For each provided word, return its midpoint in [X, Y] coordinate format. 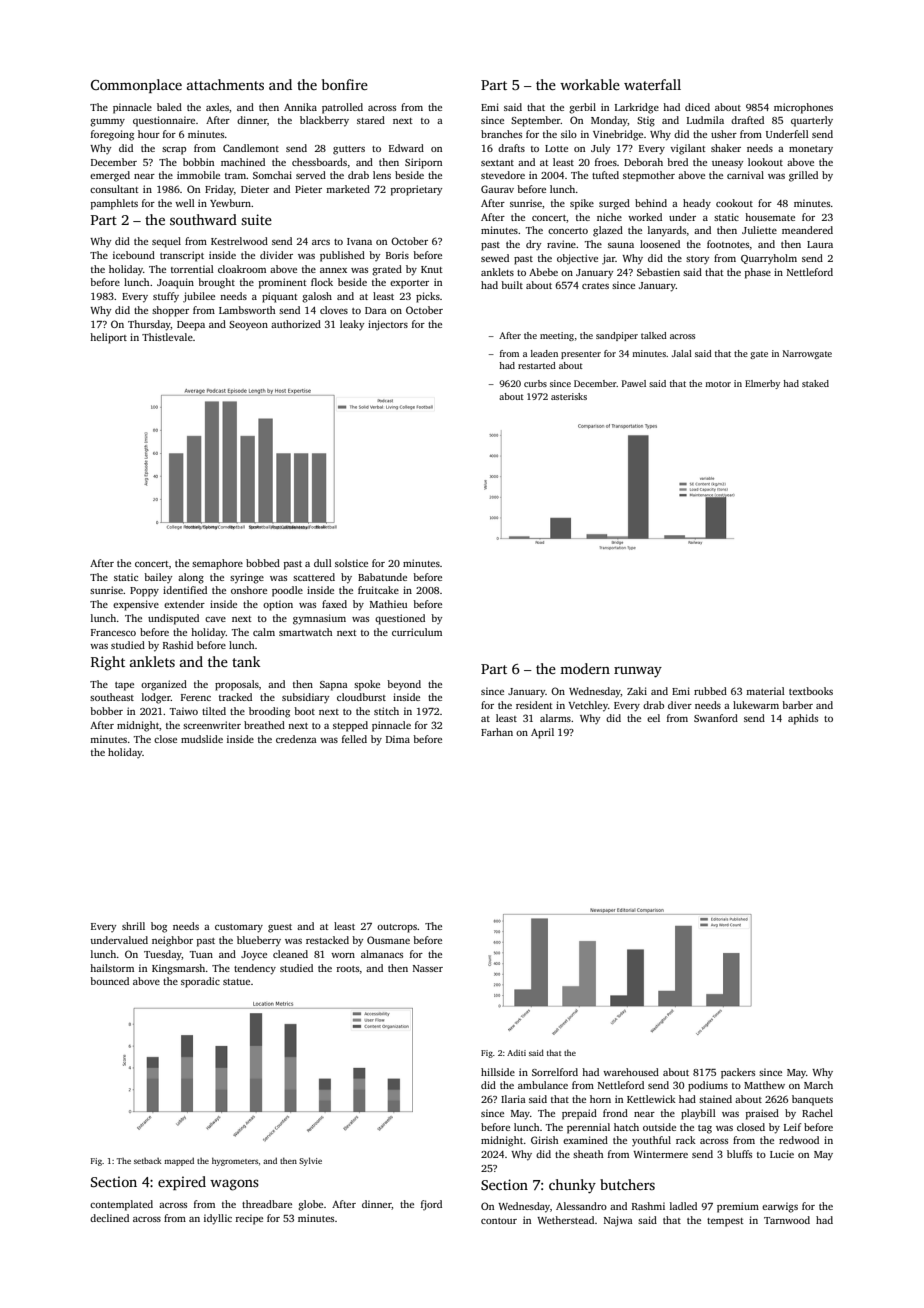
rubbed [710, 691]
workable [590, 84]
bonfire [345, 84]
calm [264, 632]
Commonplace [136, 86]
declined [109, 1218]
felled [354, 739]
